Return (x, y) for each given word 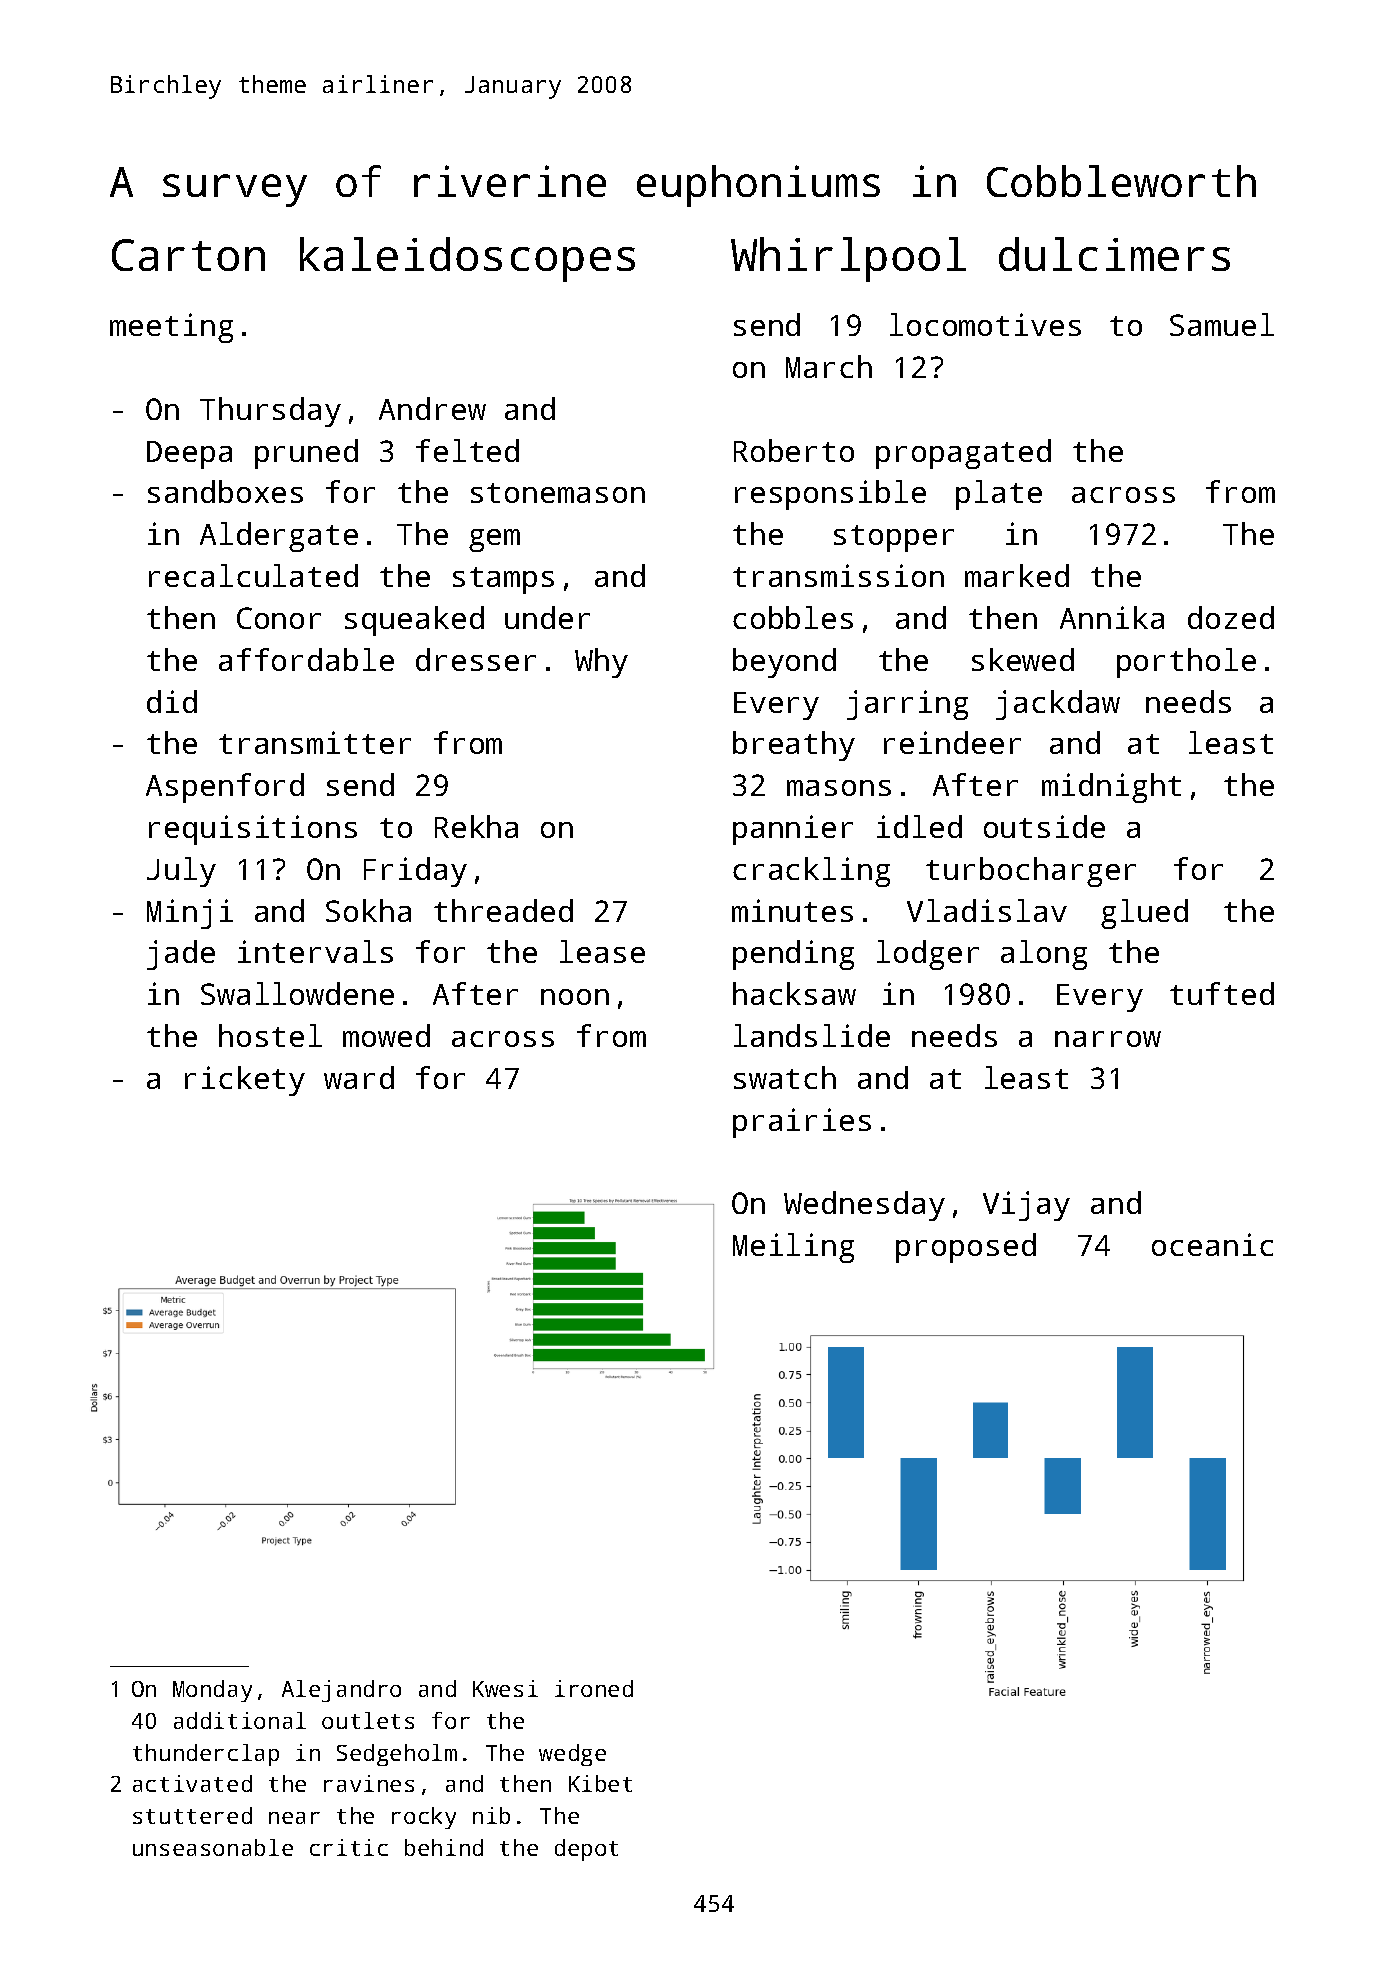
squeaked (414, 621)
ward (359, 1077)
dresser (476, 659)
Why (601, 663)
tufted (1222, 993)
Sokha (368, 910)
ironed (594, 1688)
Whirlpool (848, 259)
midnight (1111, 788)
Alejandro (341, 1691)
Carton (188, 255)
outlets (368, 1720)
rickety (245, 1081)
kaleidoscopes (467, 259)
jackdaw (1058, 705)
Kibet (600, 1783)
